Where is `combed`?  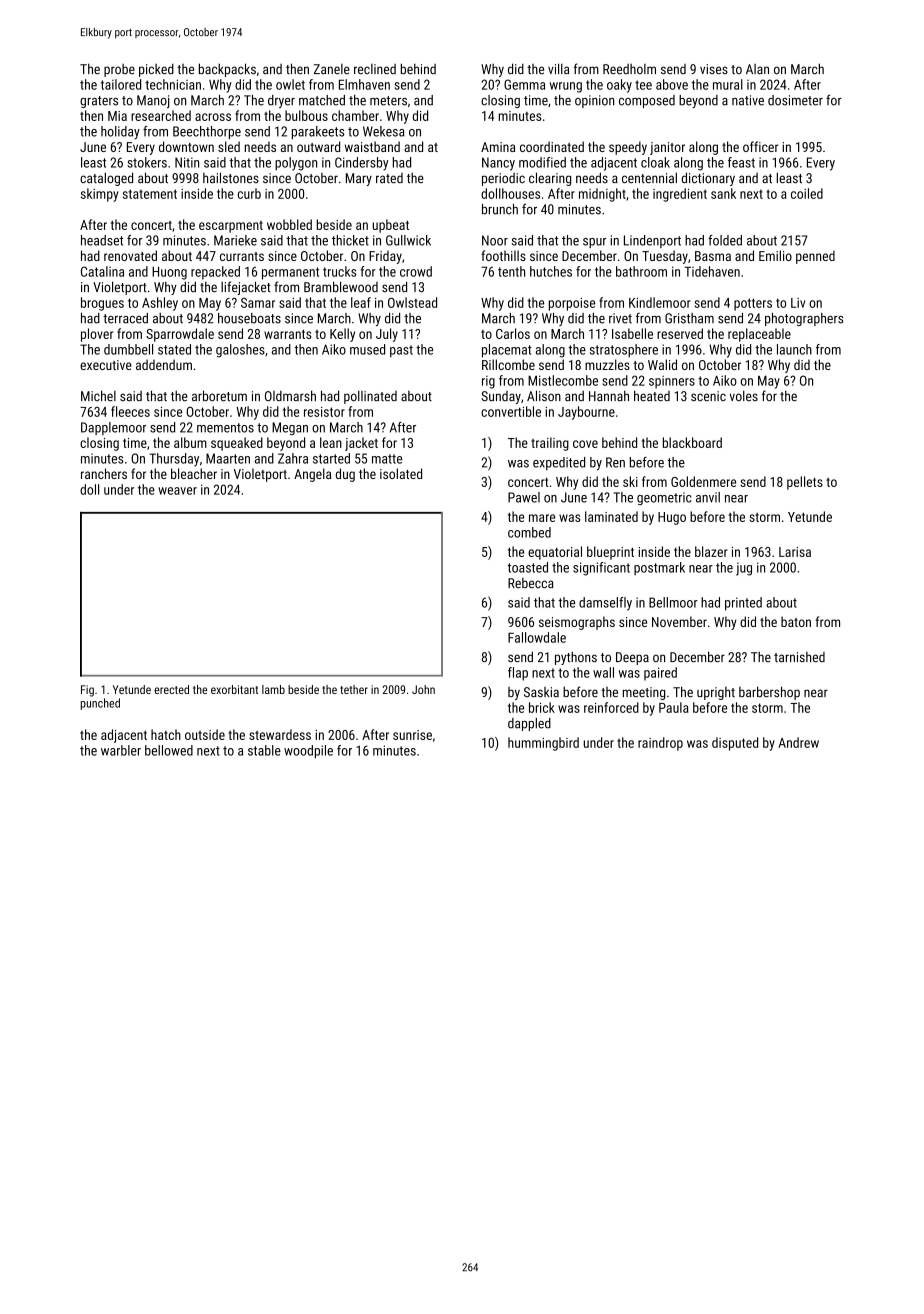
combed is located at coordinates (529, 532).
